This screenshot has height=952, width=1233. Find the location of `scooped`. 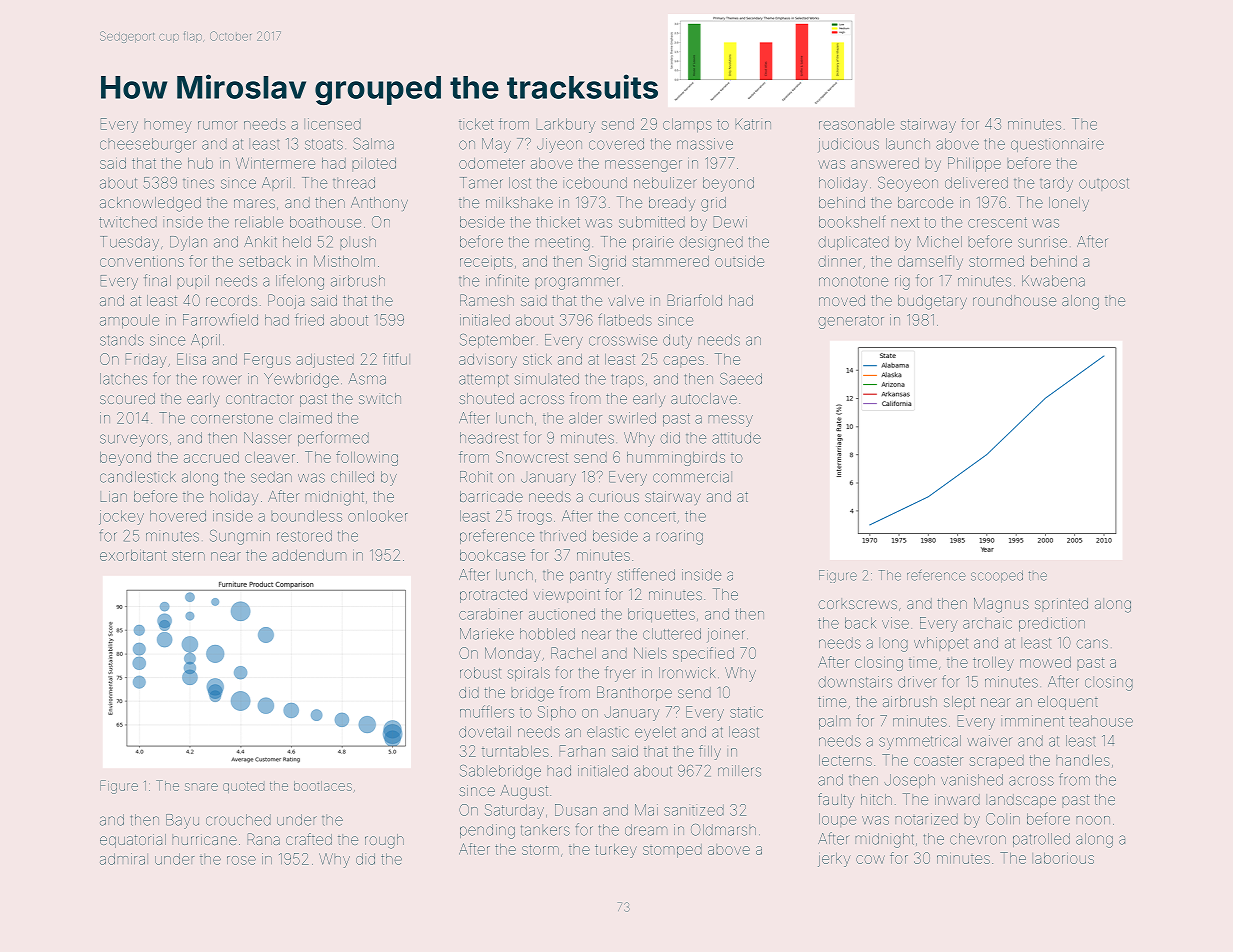

scooped is located at coordinates (997, 576).
